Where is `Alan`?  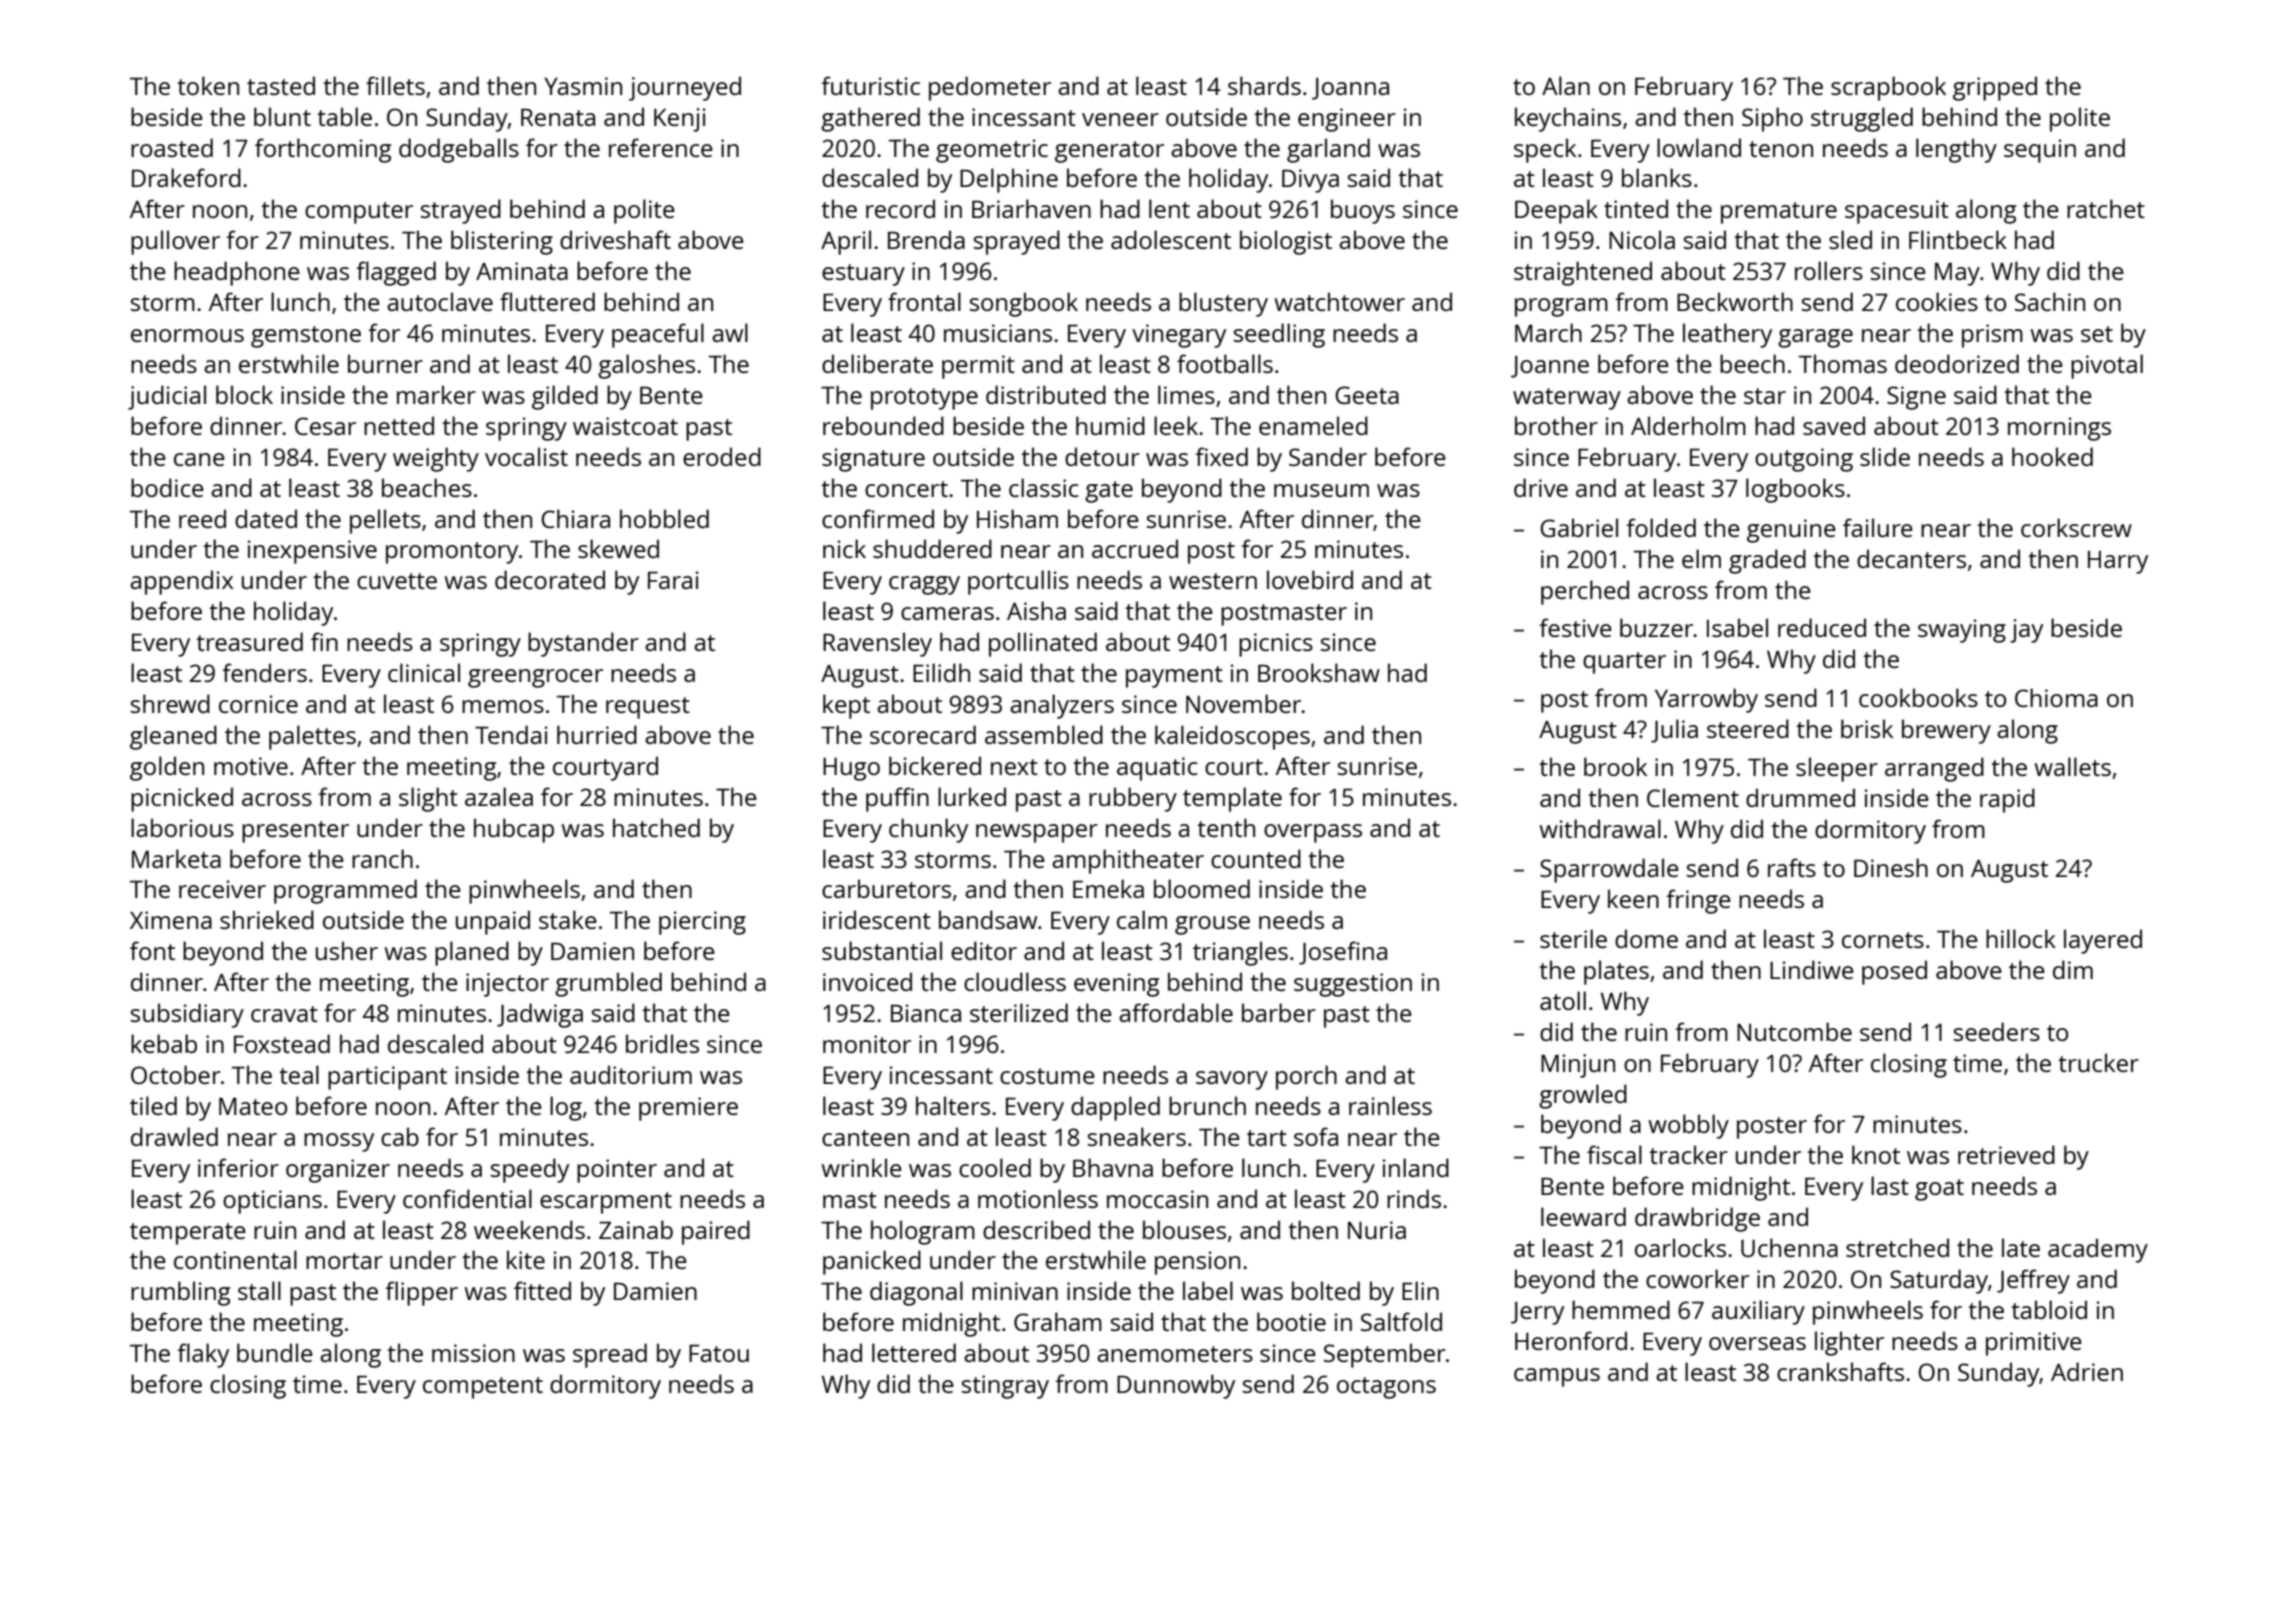
Alan is located at coordinates (1566, 85).
